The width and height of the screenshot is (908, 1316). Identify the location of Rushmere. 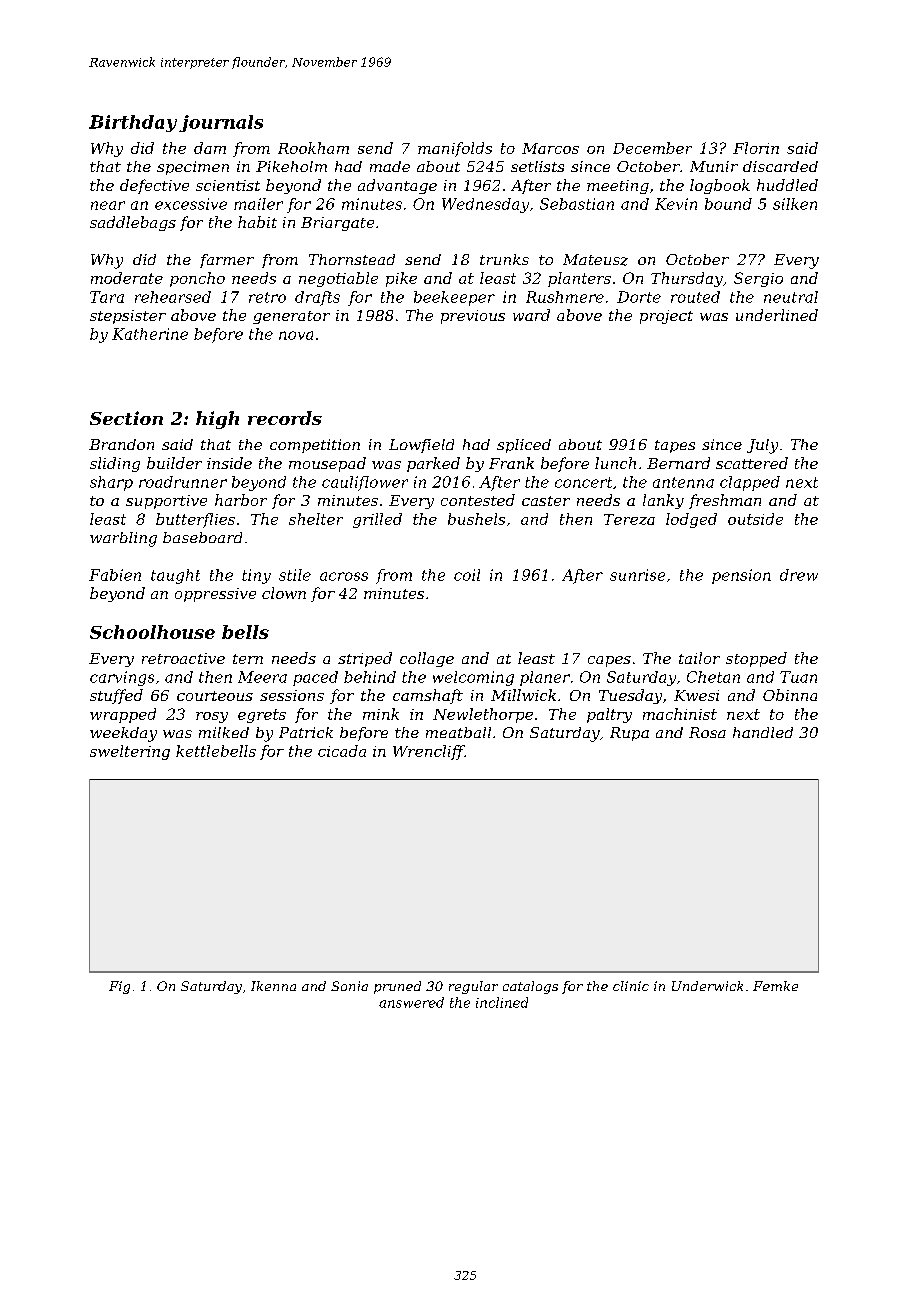
(565, 297).
